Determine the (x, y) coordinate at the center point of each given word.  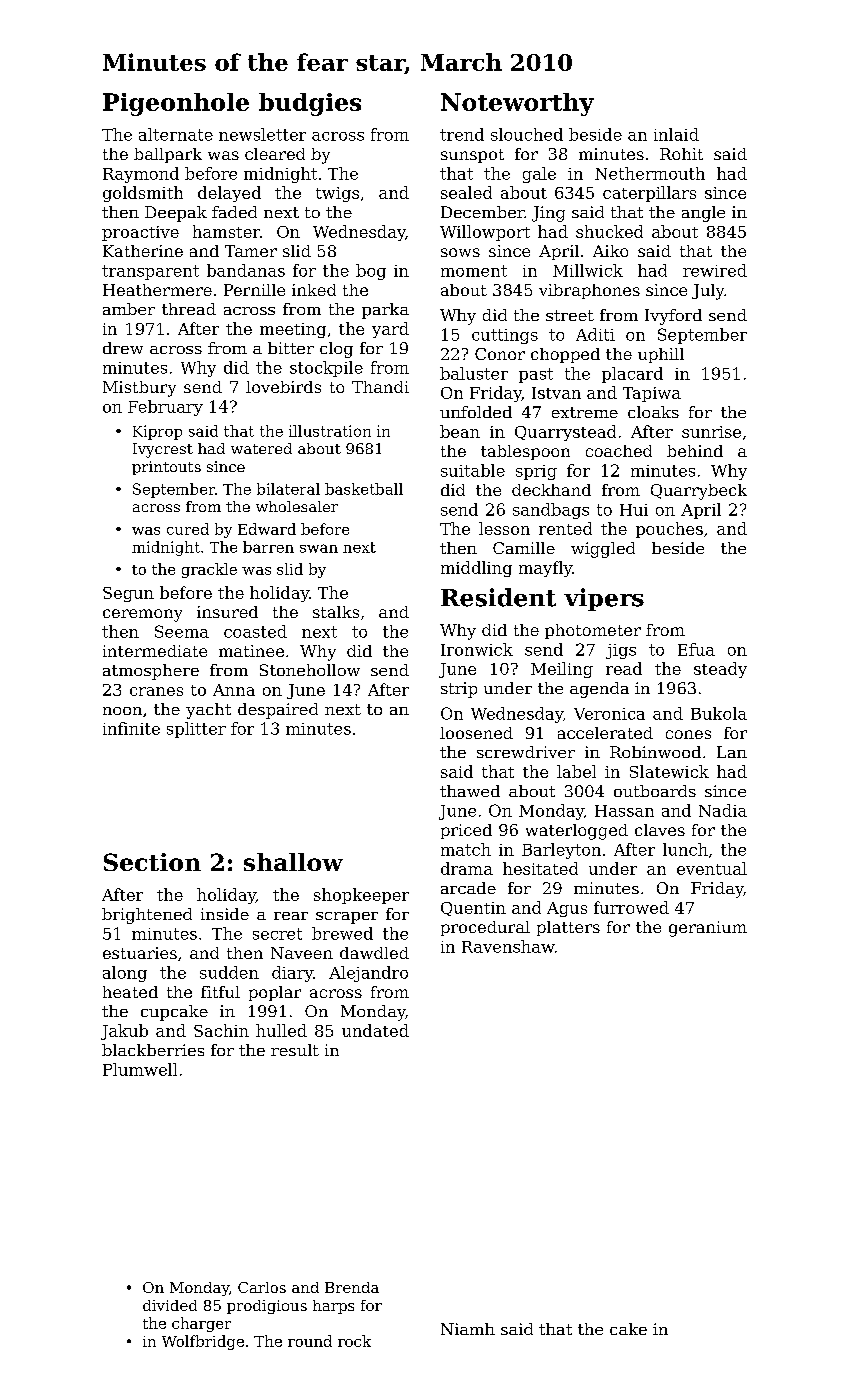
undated (375, 1030)
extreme (585, 412)
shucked (609, 231)
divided (170, 1305)
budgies (310, 104)
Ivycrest (163, 450)
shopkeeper (361, 896)
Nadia (723, 810)
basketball (364, 489)
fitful (220, 992)
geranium (708, 929)
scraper (347, 918)
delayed (229, 194)
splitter (196, 730)
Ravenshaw (508, 946)
